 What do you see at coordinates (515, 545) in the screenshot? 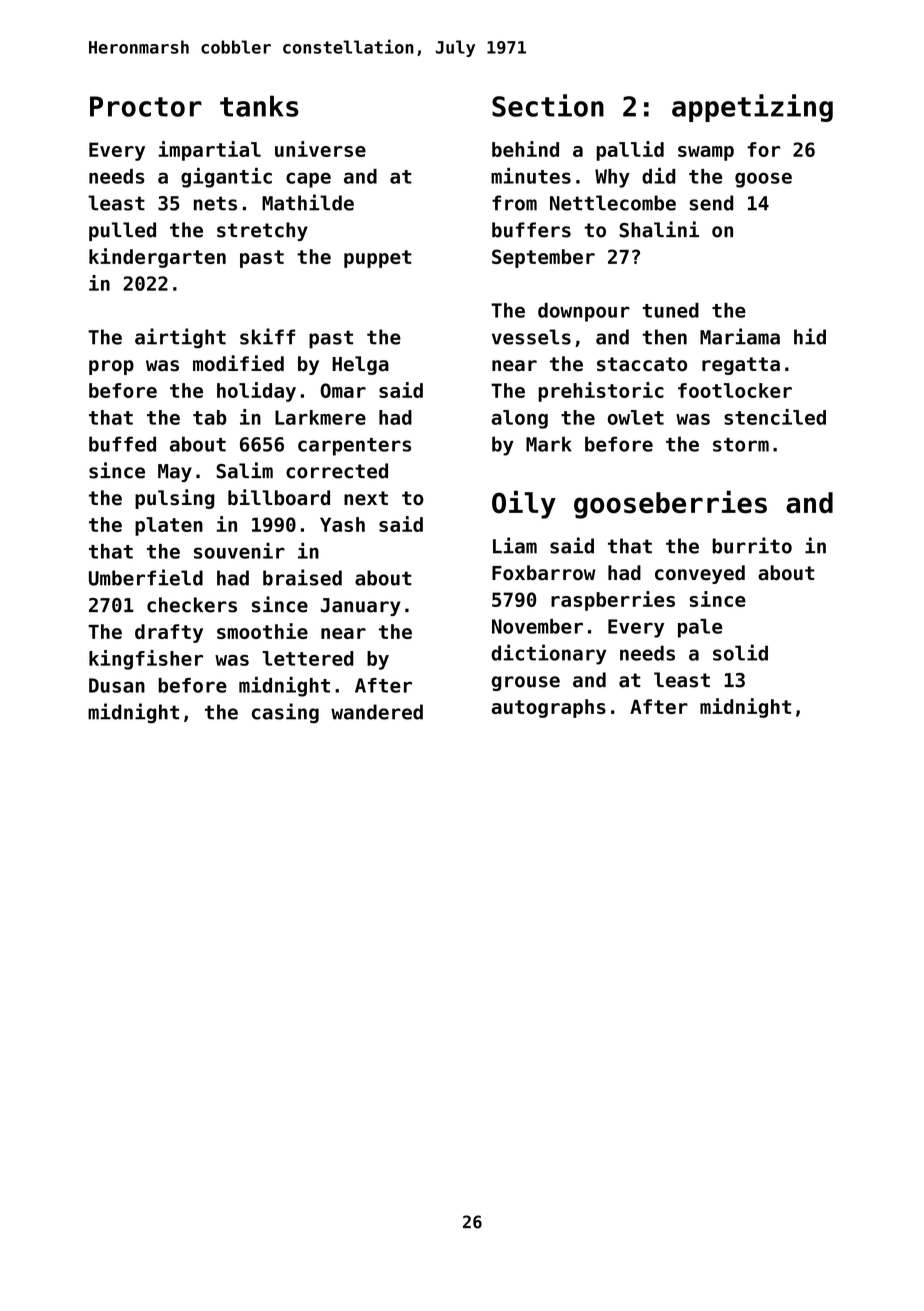
I see `Liam` at bounding box center [515, 545].
